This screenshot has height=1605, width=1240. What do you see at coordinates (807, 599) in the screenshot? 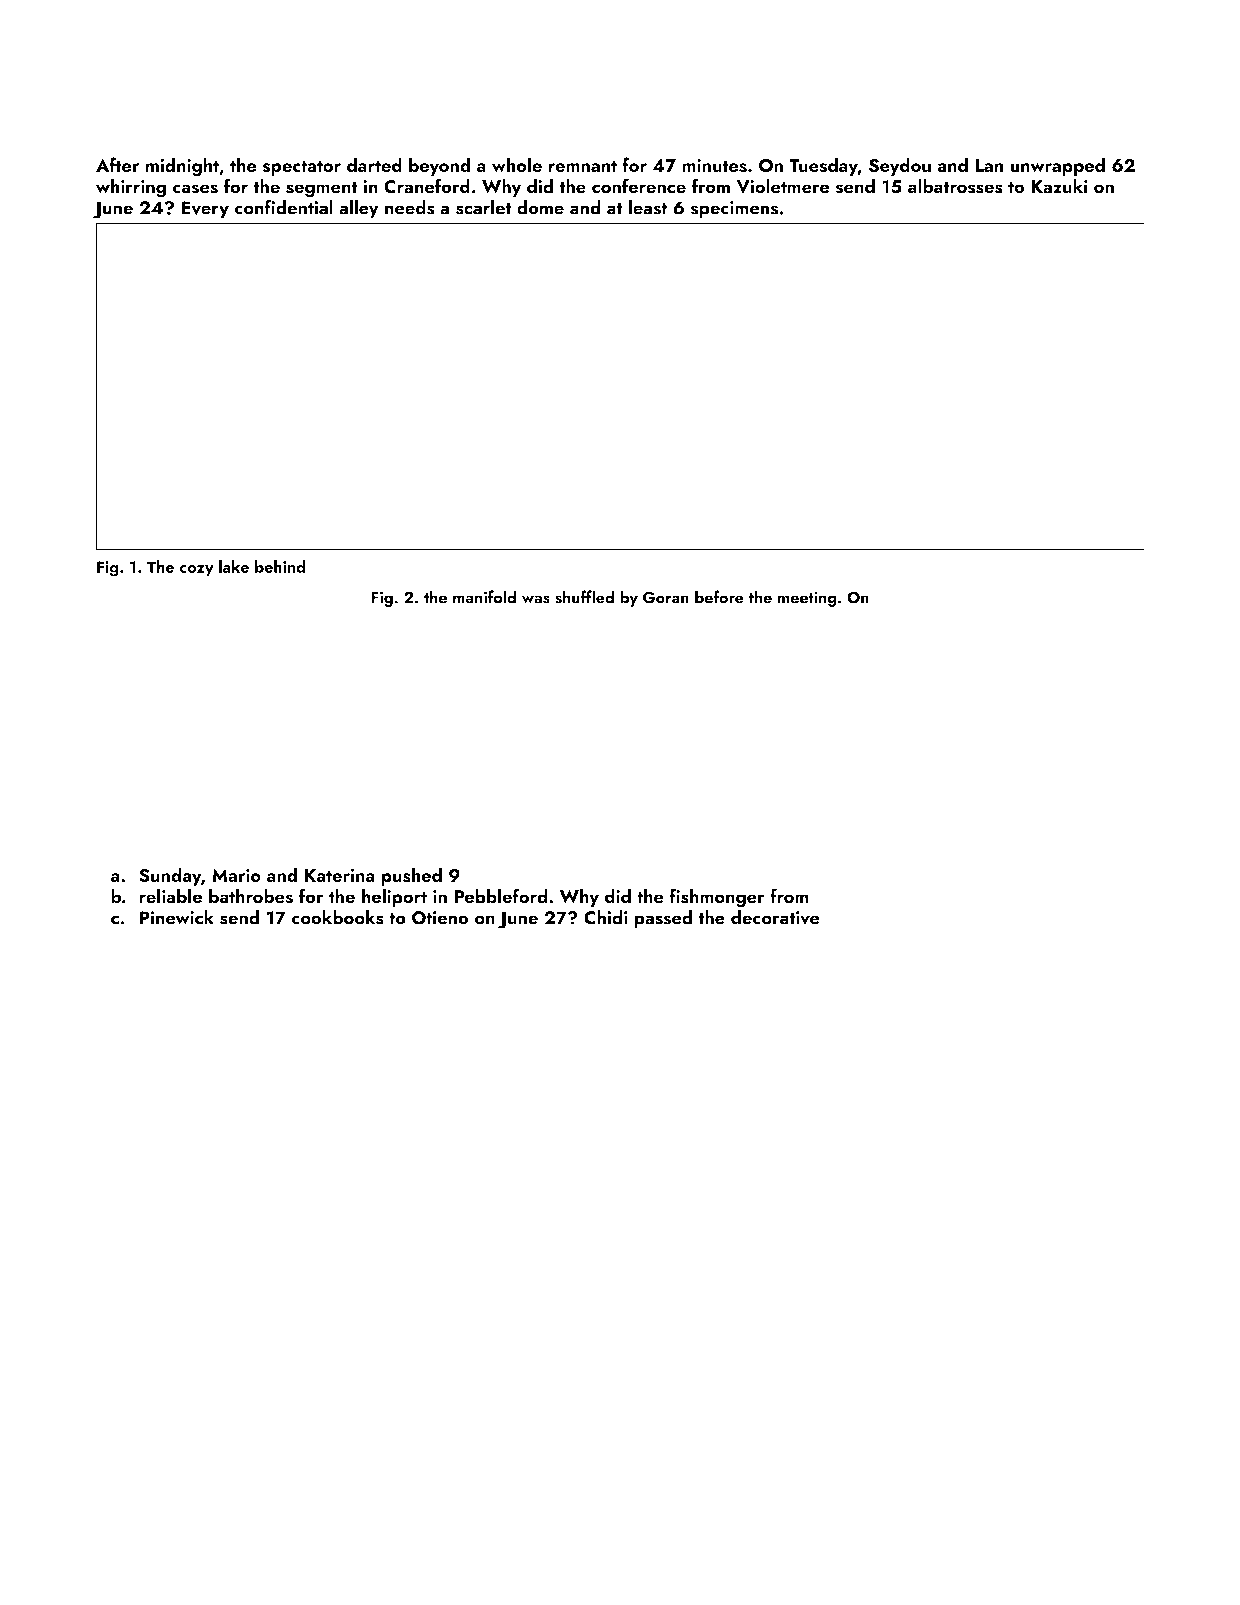
I see `meeting` at bounding box center [807, 599].
